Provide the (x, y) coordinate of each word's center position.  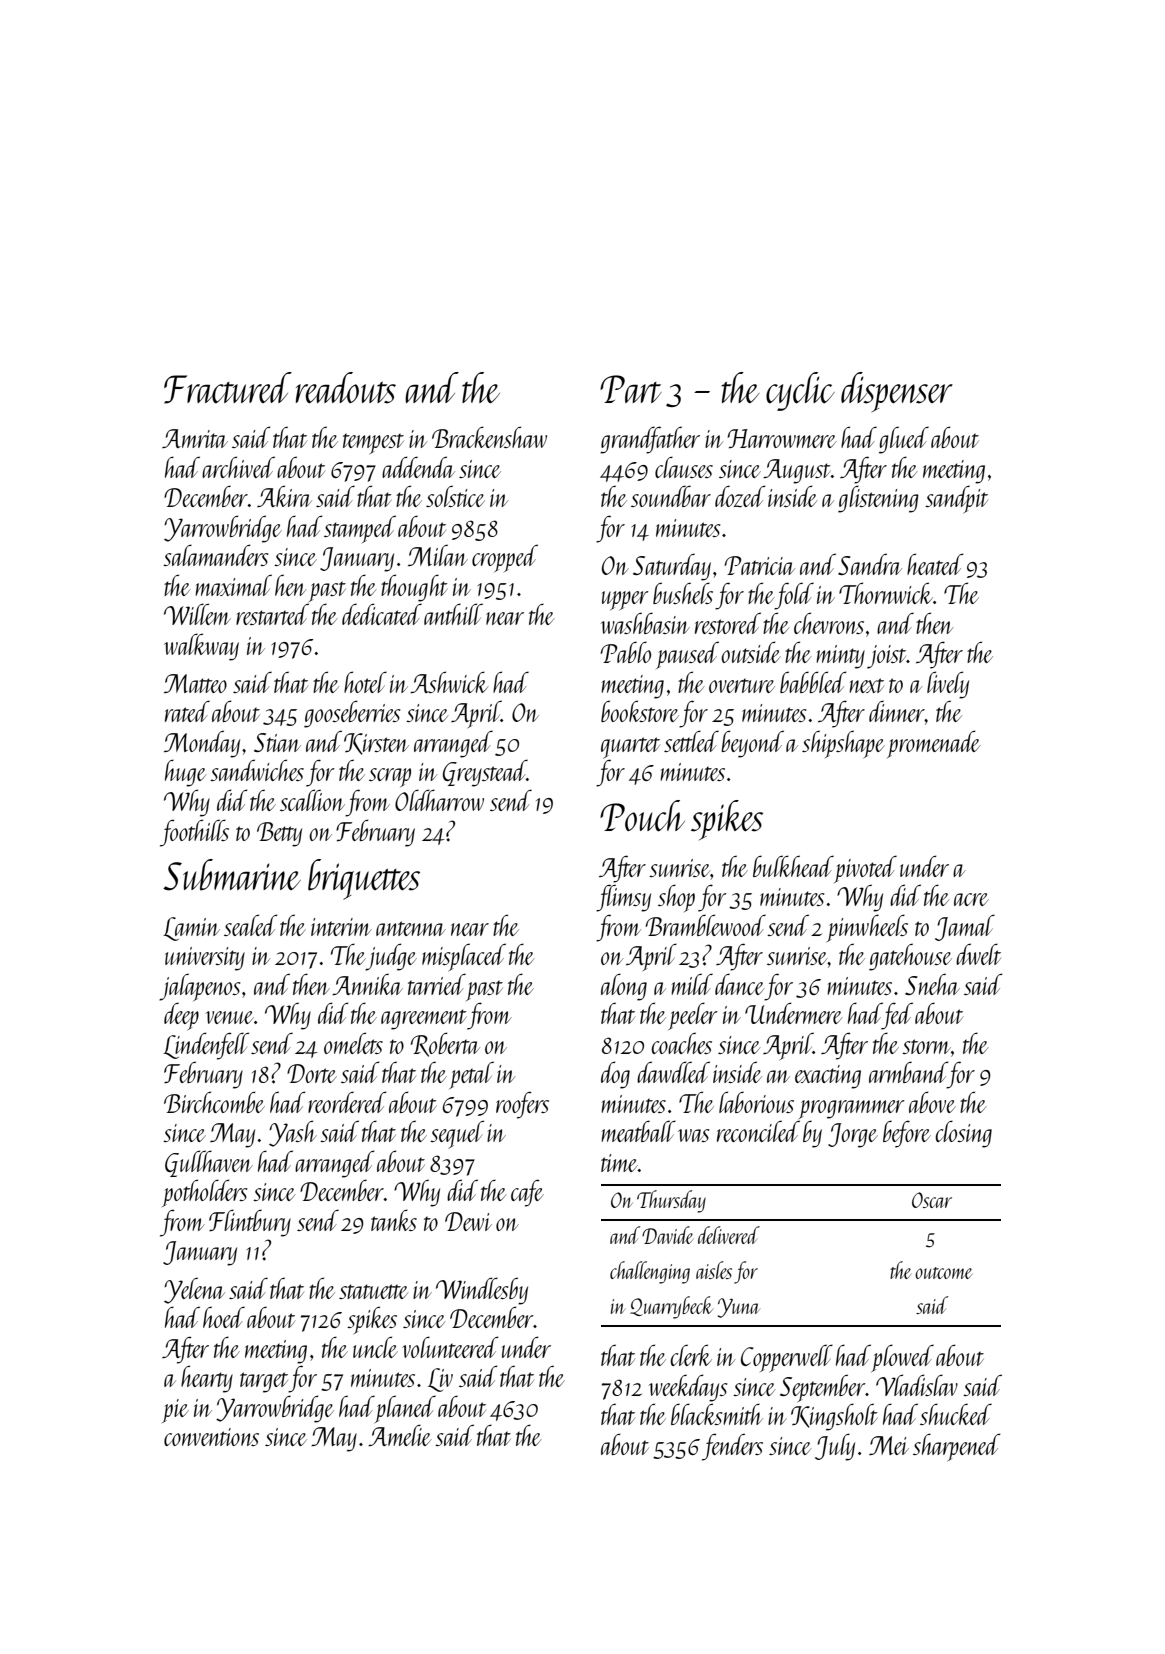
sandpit (956, 499)
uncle (375, 1347)
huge (186, 773)
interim (341, 927)
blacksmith (717, 1414)
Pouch (642, 816)
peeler (693, 1016)
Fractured (228, 388)
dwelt (978, 954)
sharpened (957, 1447)
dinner (897, 711)
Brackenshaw (489, 437)
